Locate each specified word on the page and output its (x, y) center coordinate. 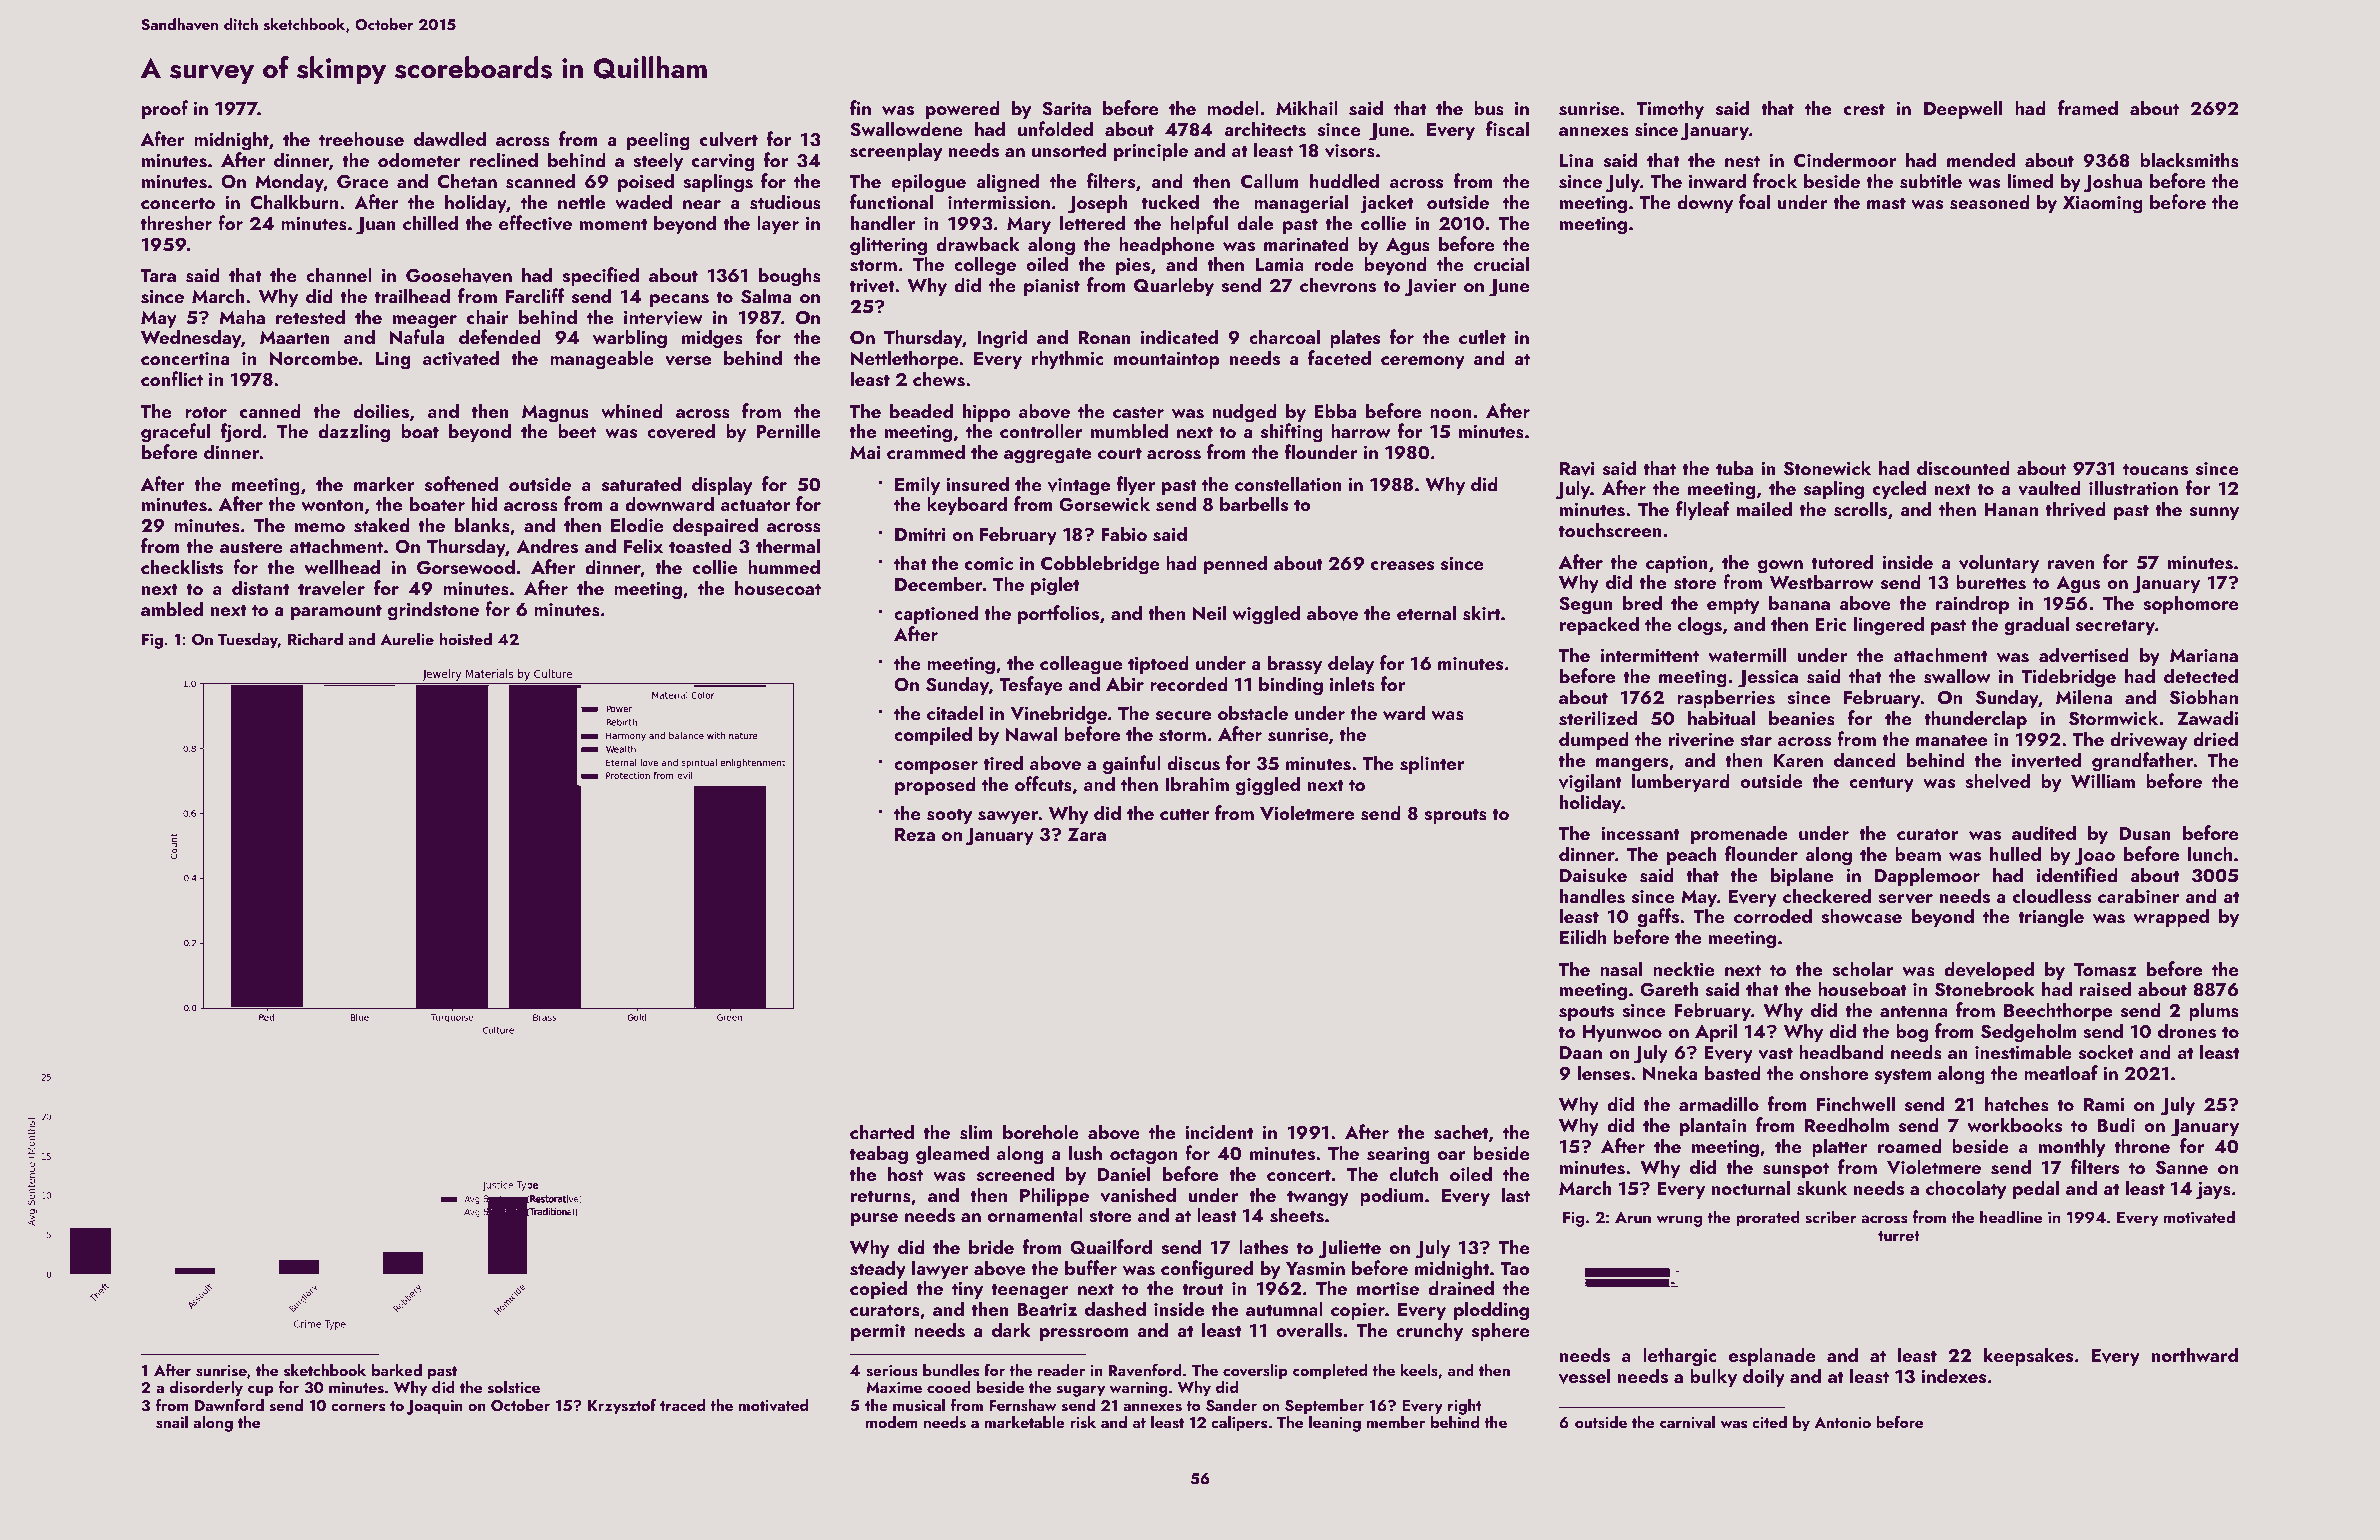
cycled (1899, 489)
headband (1841, 1051)
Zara (1087, 834)
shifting (1292, 433)
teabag (879, 1155)
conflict (172, 378)
